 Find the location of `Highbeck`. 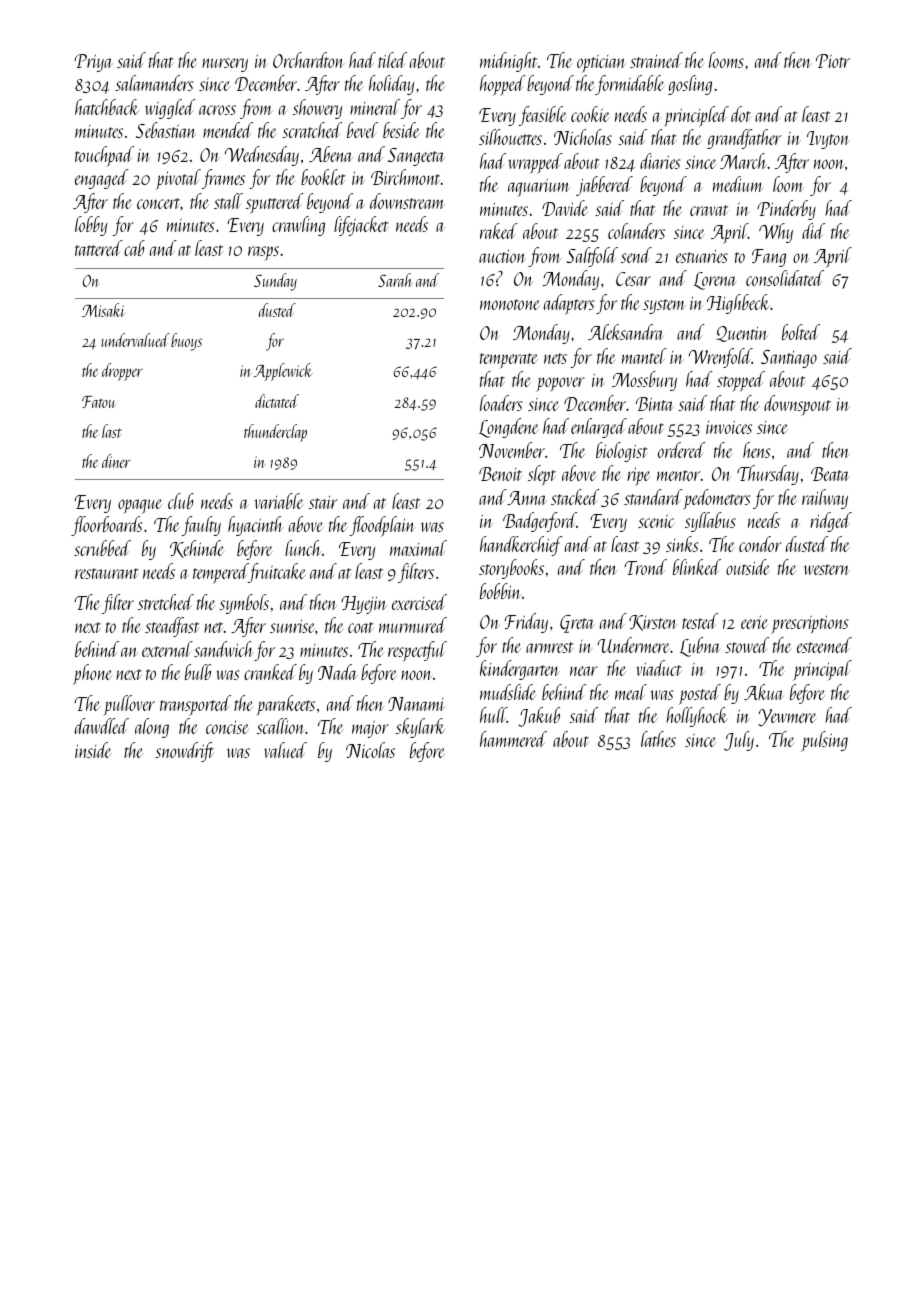

Highbeck is located at coordinates (739, 304).
